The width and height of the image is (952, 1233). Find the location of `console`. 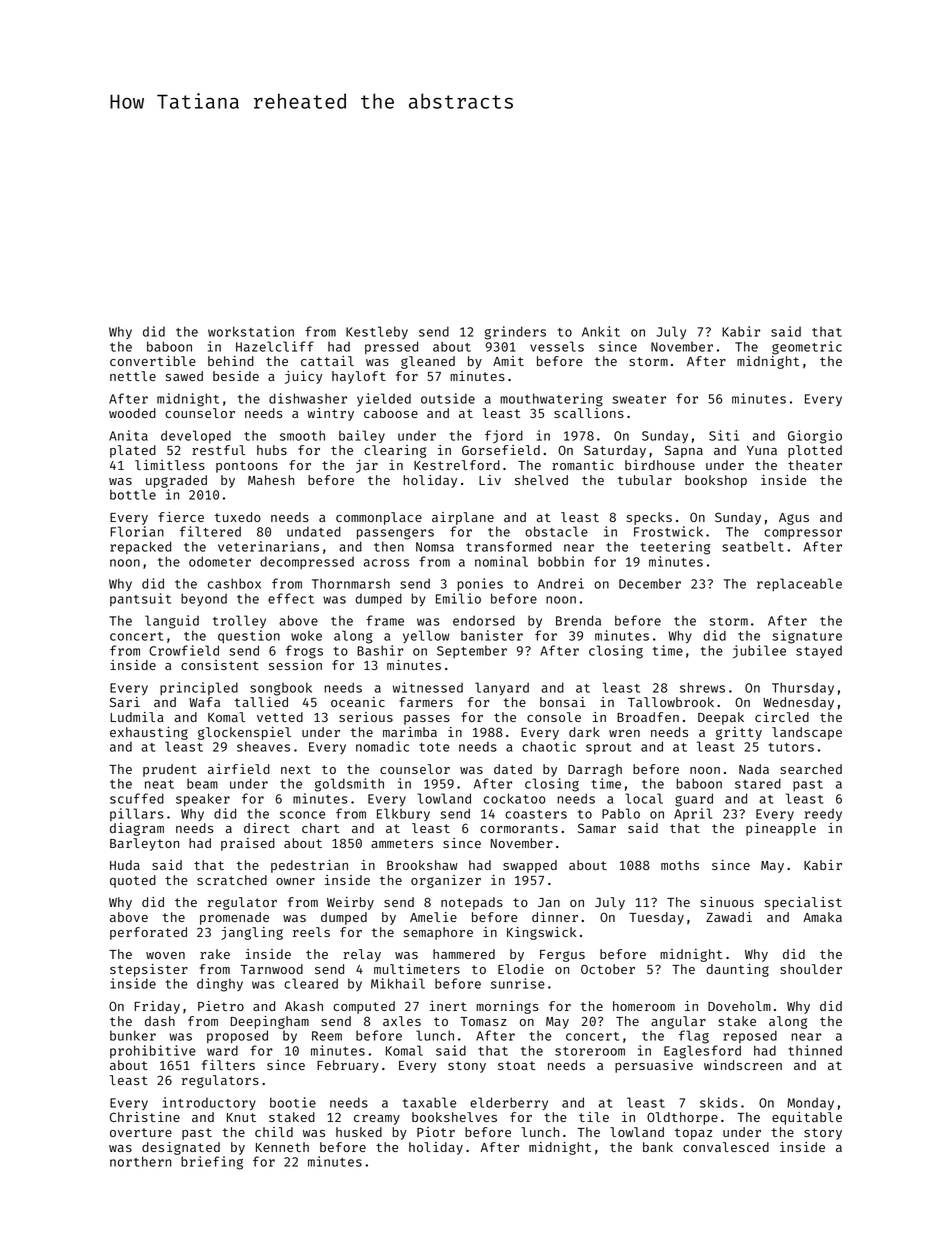

console is located at coordinates (554, 717).
